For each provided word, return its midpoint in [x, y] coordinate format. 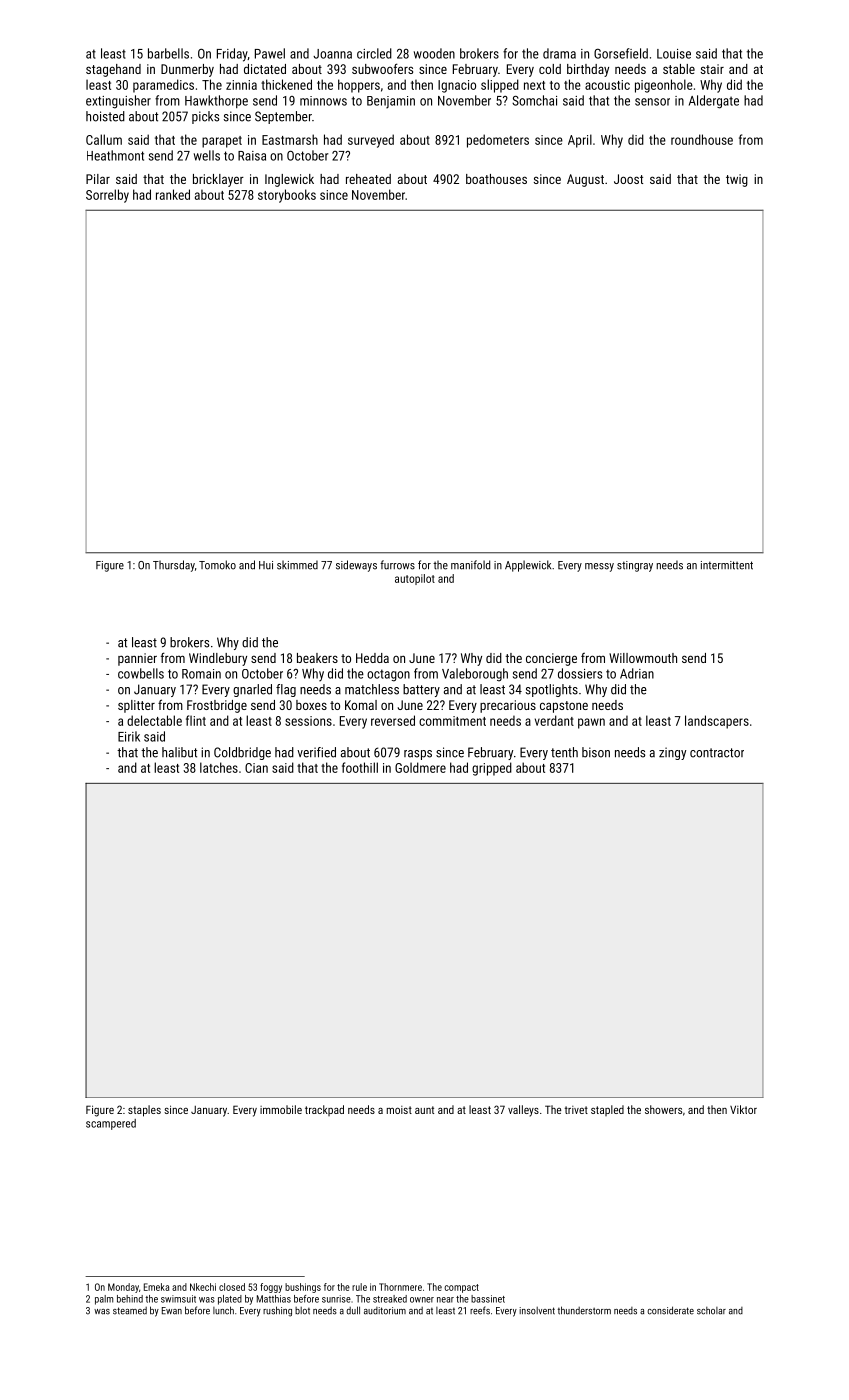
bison [596, 752]
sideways [356, 566]
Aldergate [714, 102]
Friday [232, 55]
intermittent [727, 565]
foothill [360, 767]
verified [316, 752]
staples [144, 1111]
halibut [179, 752]
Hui [266, 565]
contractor [717, 753]
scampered [111, 1124]
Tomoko [217, 565]
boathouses [496, 179]
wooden [434, 53]
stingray [635, 566]
